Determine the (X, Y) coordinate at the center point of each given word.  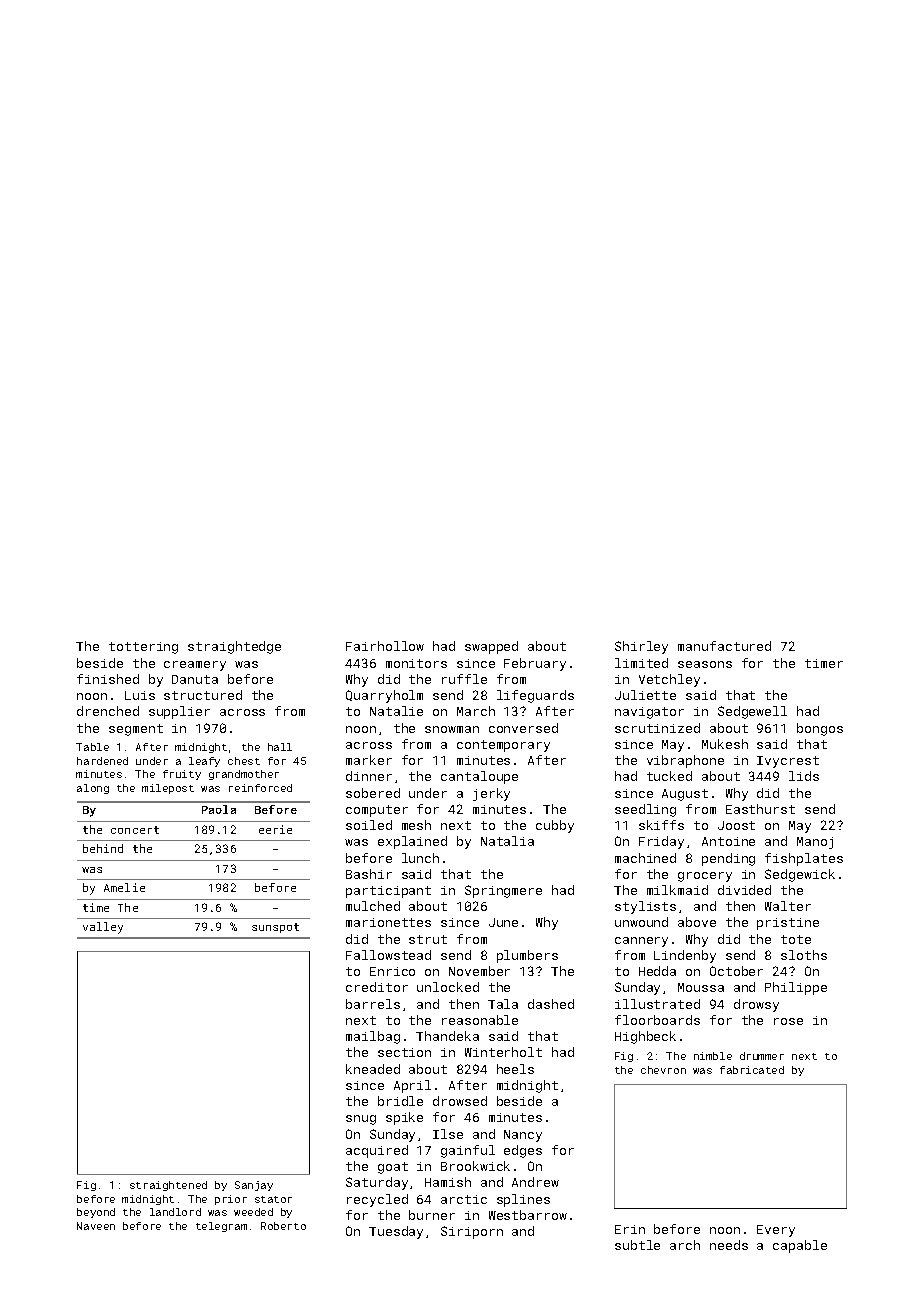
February (535, 664)
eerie (275, 829)
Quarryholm (384, 696)
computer (377, 811)
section (404, 1052)
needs (729, 1245)
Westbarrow (528, 1215)
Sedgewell (752, 712)
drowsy (756, 1005)
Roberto (283, 1226)
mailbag (373, 1037)
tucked (669, 776)
